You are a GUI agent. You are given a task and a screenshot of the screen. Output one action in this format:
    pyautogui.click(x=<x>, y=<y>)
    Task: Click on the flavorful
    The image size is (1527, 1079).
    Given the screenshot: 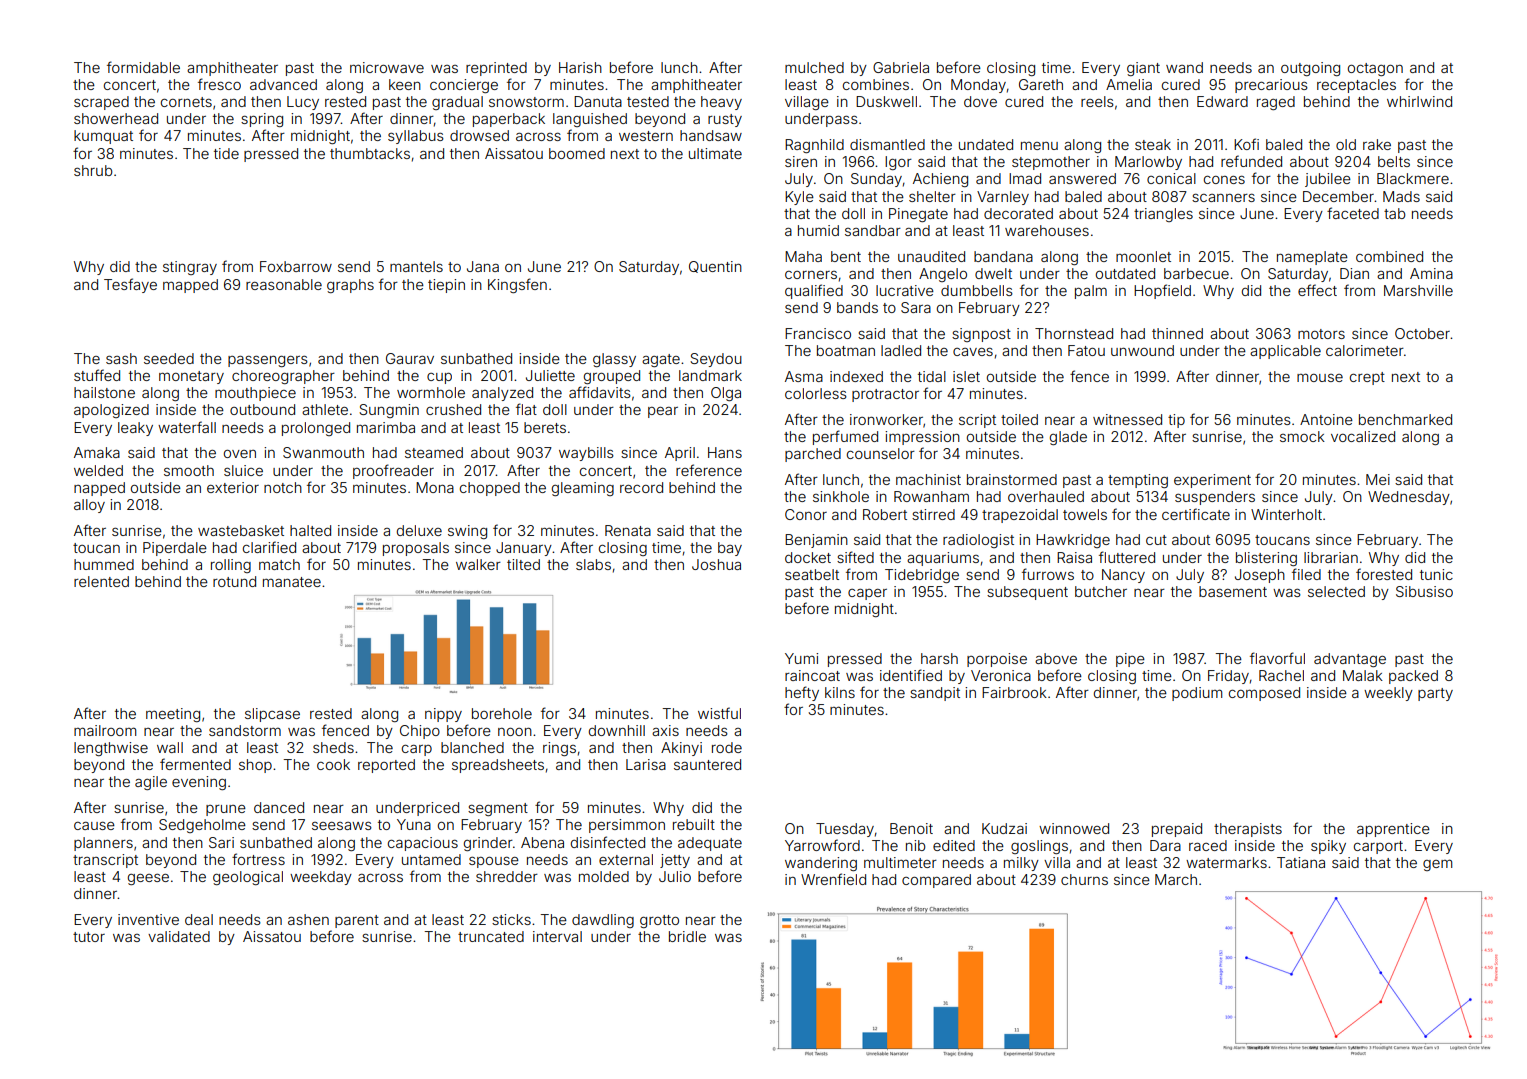 What is the action you would take?
    pyautogui.click(x=1277, y=658)
